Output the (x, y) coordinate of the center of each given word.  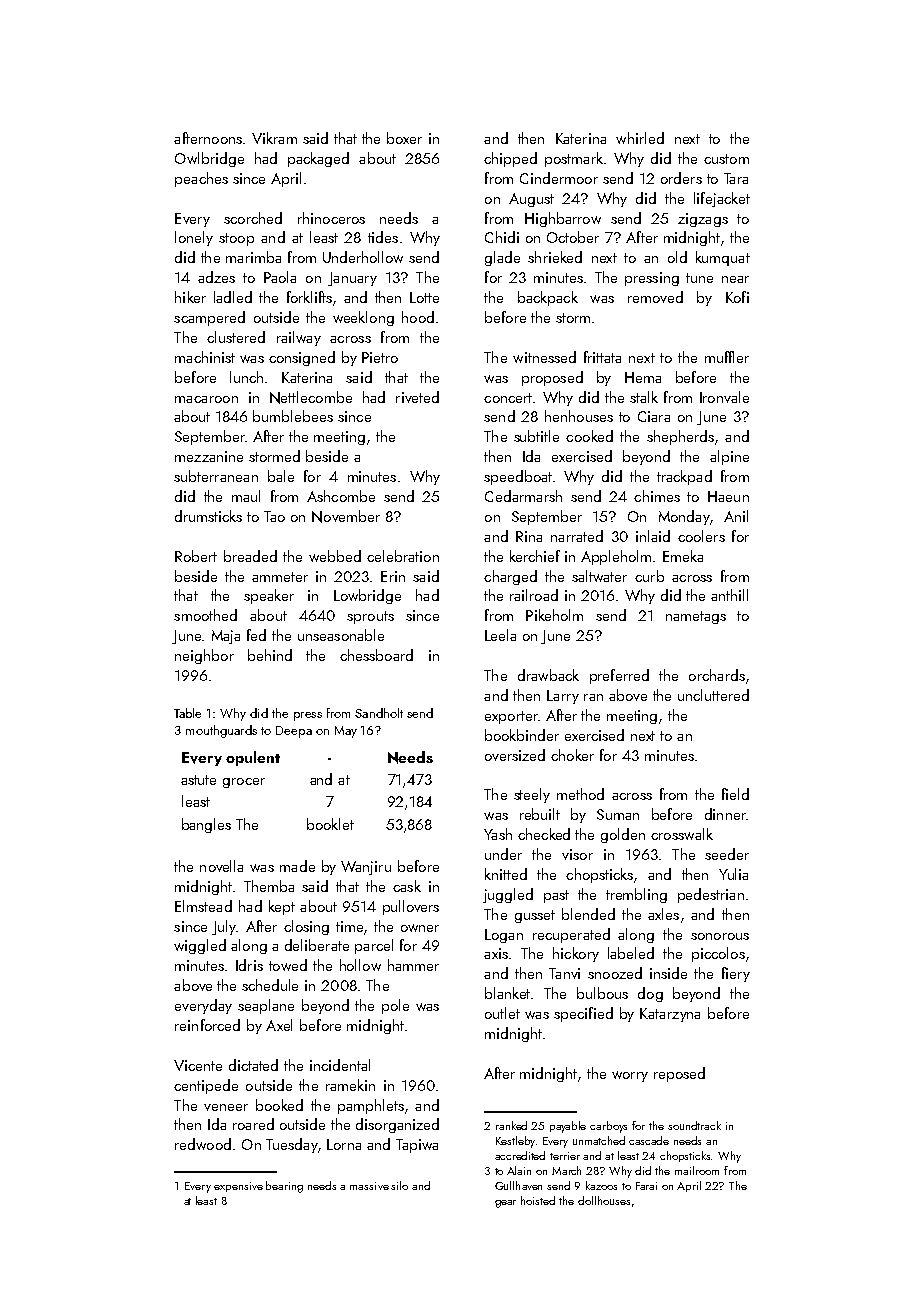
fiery (736, 974)
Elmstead (203, 906)
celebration (403, 556)
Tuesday (292, 1145)
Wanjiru (366, 868)
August (531, 200)
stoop (236, 239)
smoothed (205, 615)
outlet (502, 1013)
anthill (729, 595)
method (580, 794)
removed (655, 297)
